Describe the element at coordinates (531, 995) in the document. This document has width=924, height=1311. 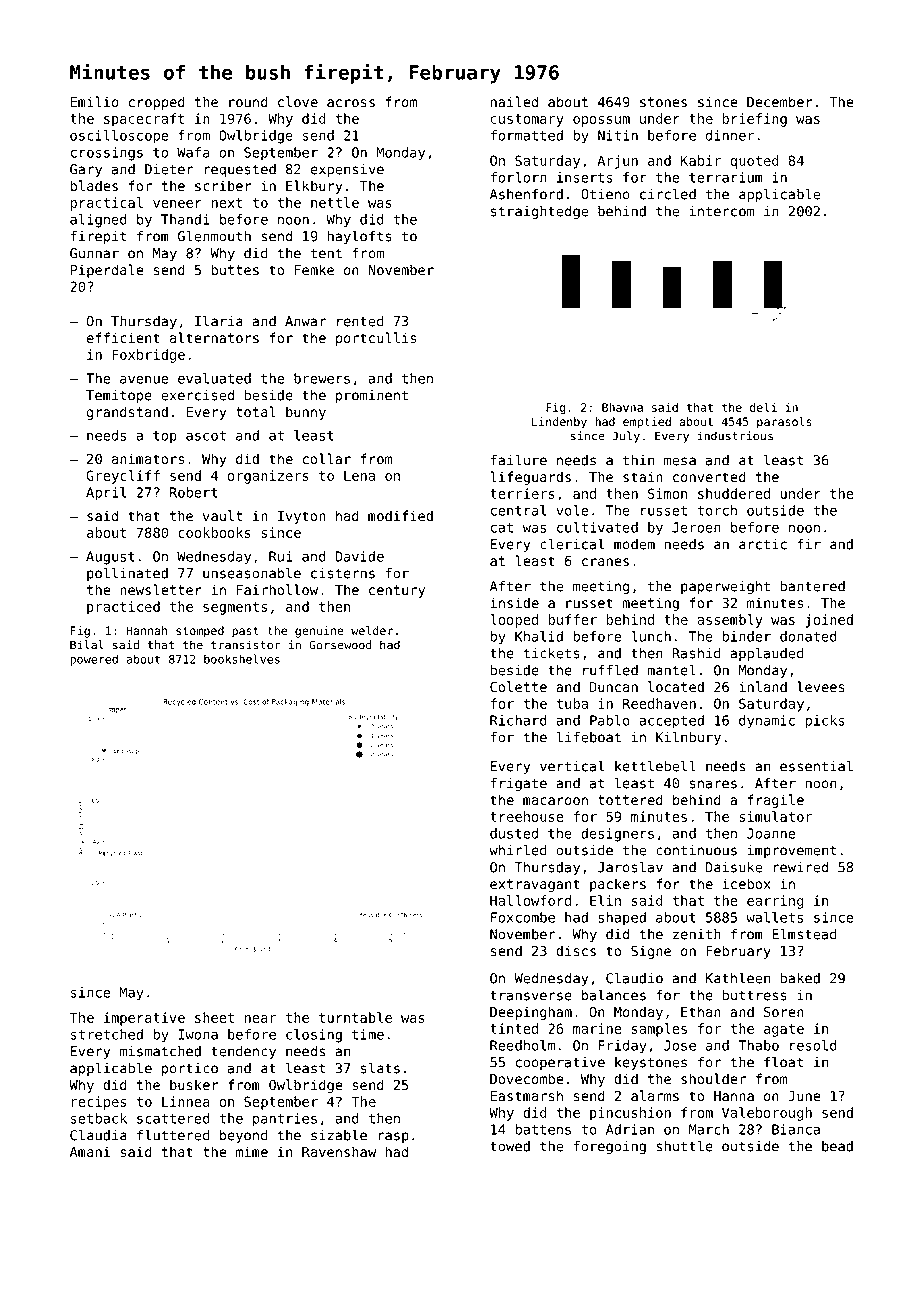
I see `transverse` at that location.
